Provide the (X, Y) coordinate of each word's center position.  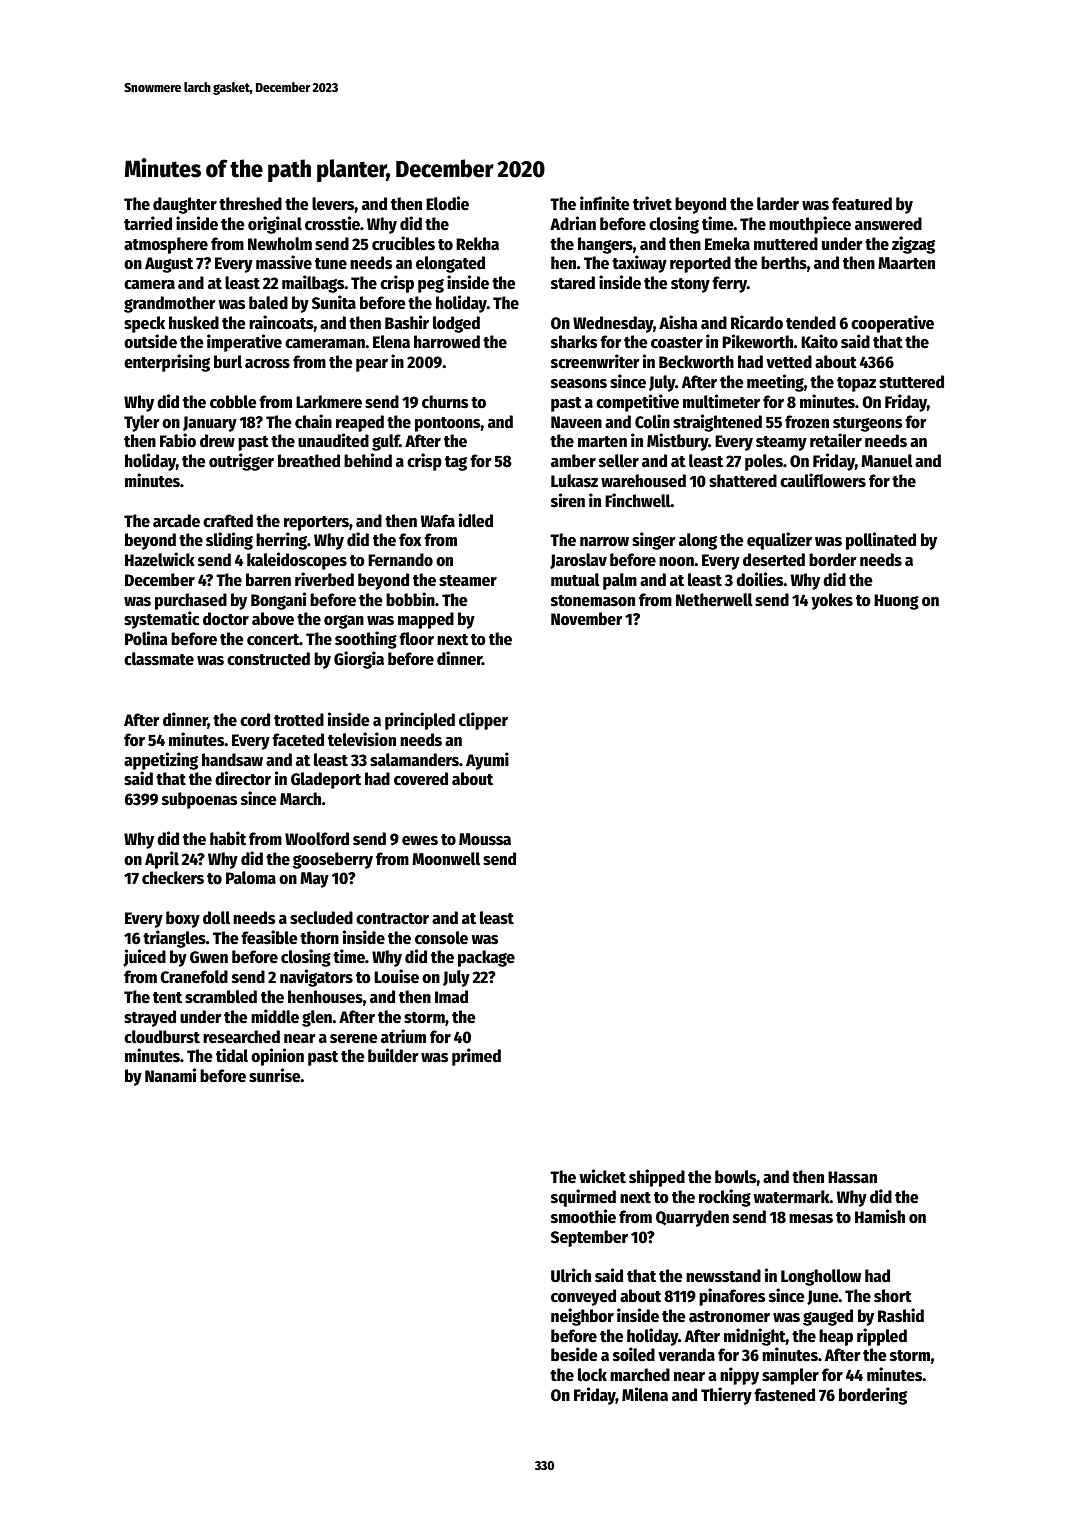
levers (333, 204)
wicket (602, 1176)
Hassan (852, 1177)
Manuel (887, 461)
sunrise (274, 1075)
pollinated (881, 541)
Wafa (437, 521)
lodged (456, 324)
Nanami (170, 1075)
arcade (176, 521)
